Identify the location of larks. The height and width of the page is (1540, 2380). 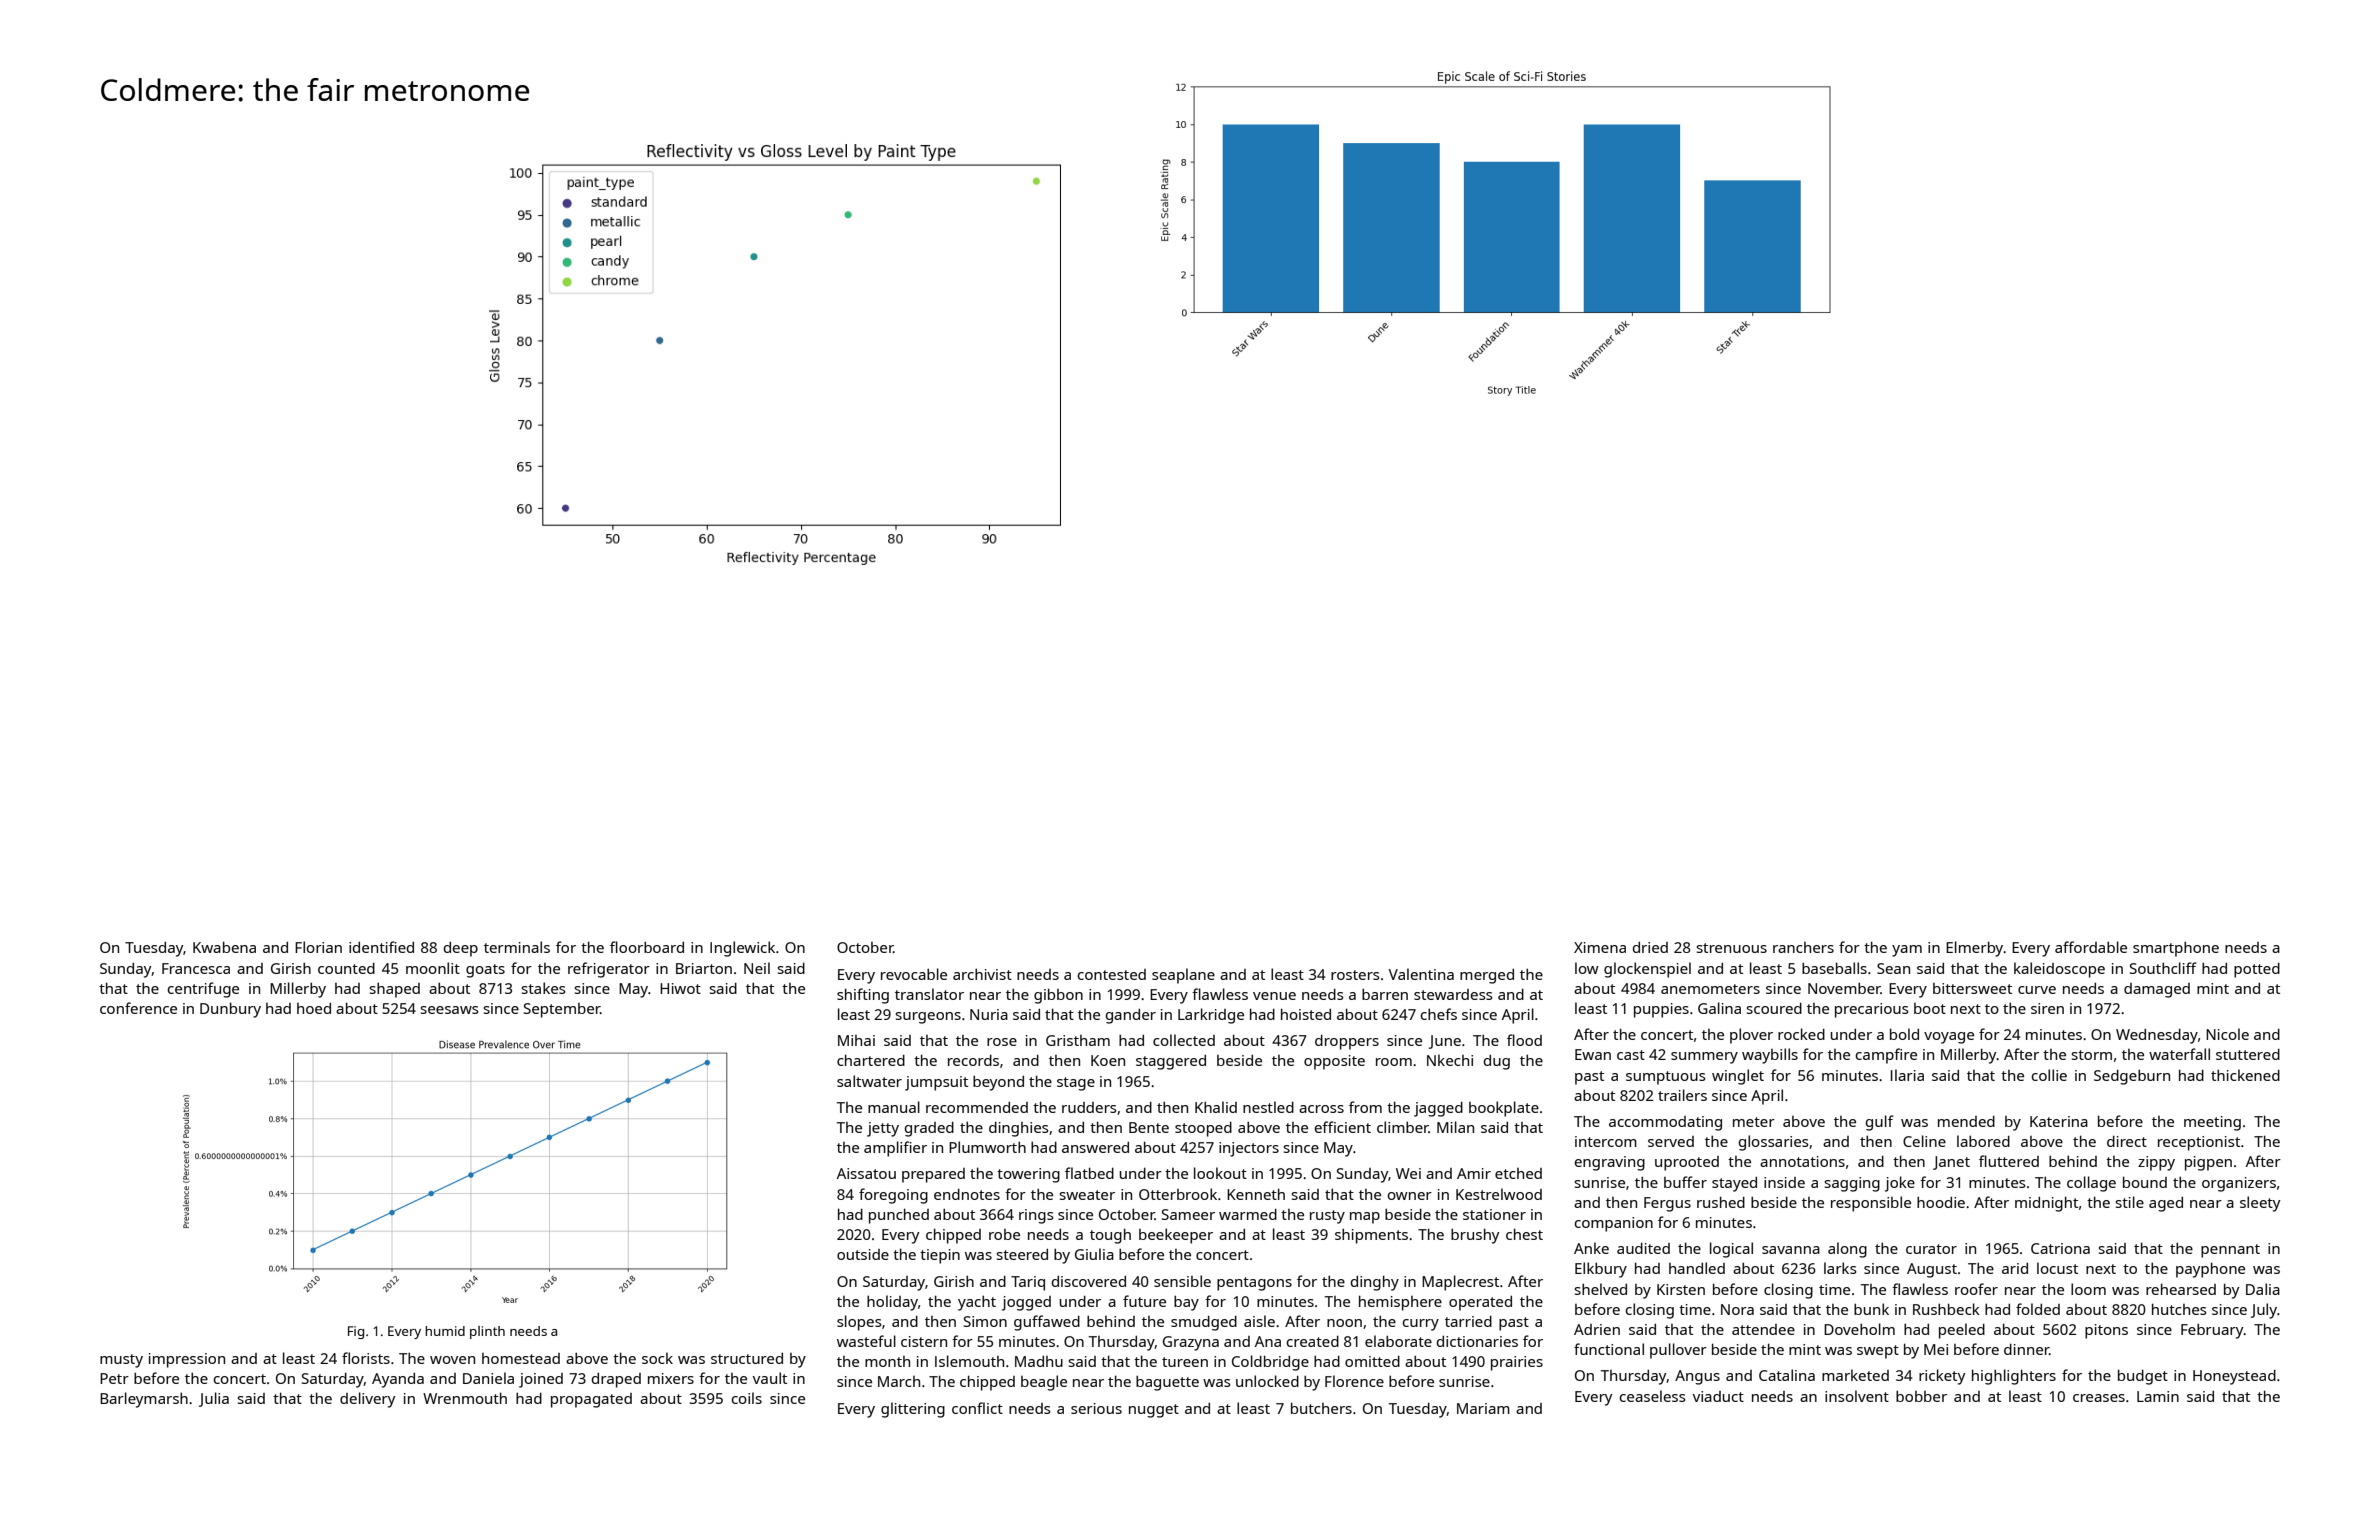
(1840, 1268).
